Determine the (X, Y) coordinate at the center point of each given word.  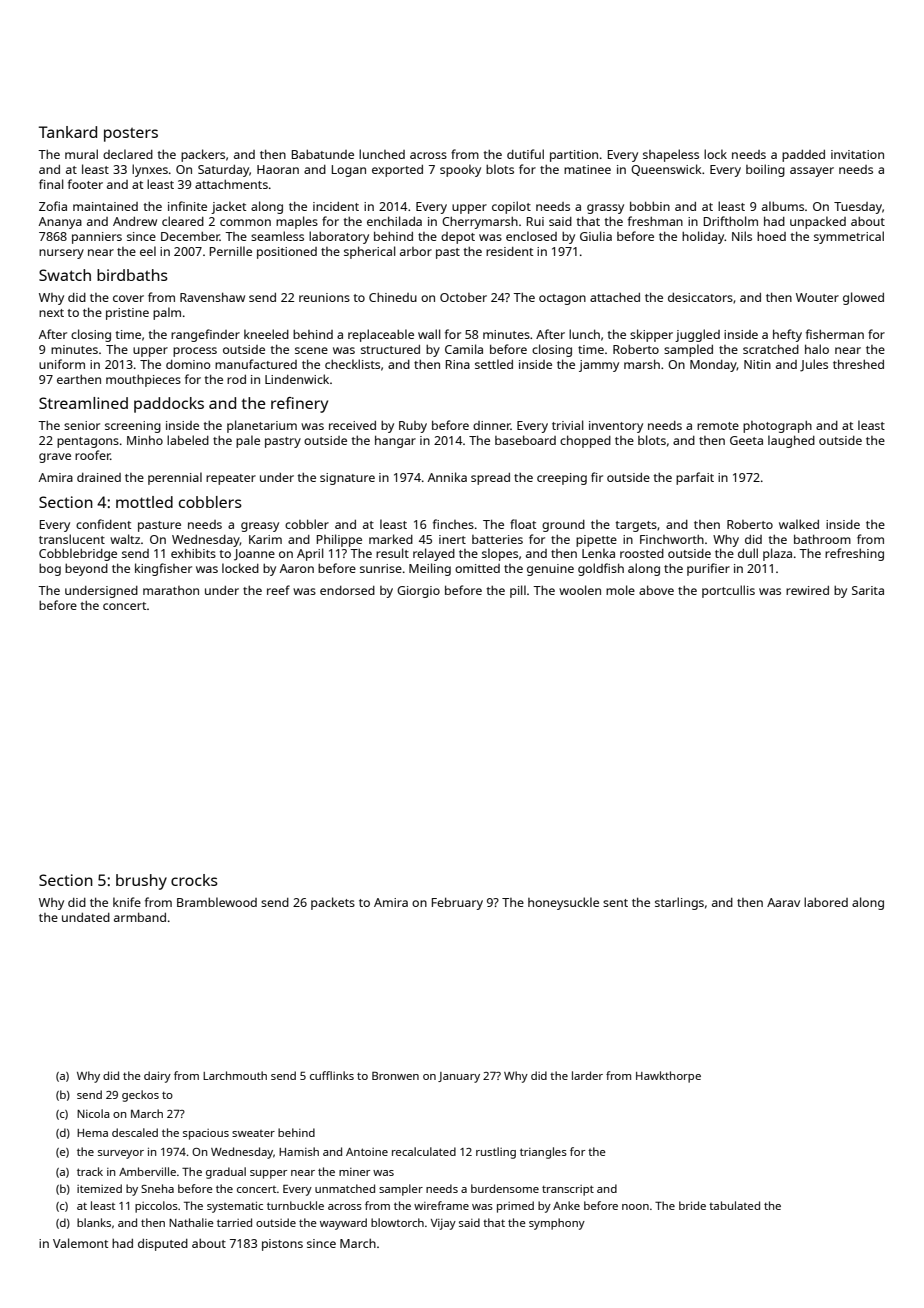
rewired (807, 590)
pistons (282, 1245)
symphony (557, 1224)
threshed (858, 364)
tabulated (734, 1205)
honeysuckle (563, 903)
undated (86, 917)
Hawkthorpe (668, 1077)
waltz (125, 539)
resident (510, 251)
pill (518, 591)
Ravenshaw (212, 297)
